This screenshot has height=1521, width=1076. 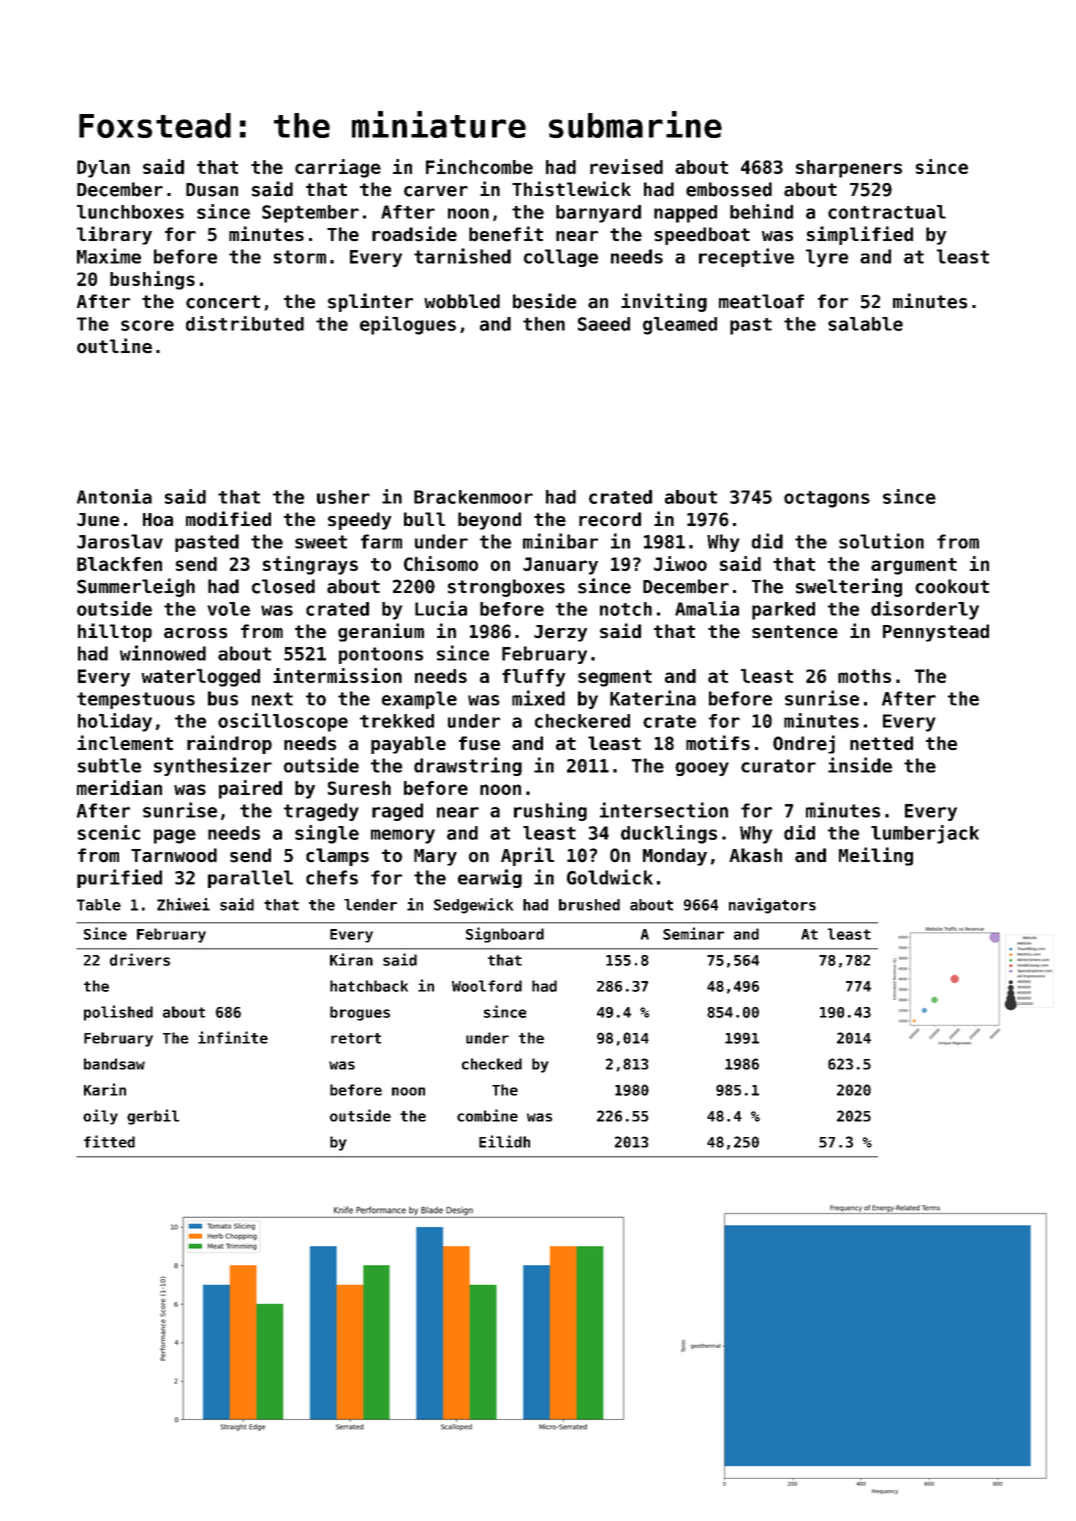 What do you see at coordinates (881, 541) in the screenshot?
I see `solution` at bounding box center [881, 541].
